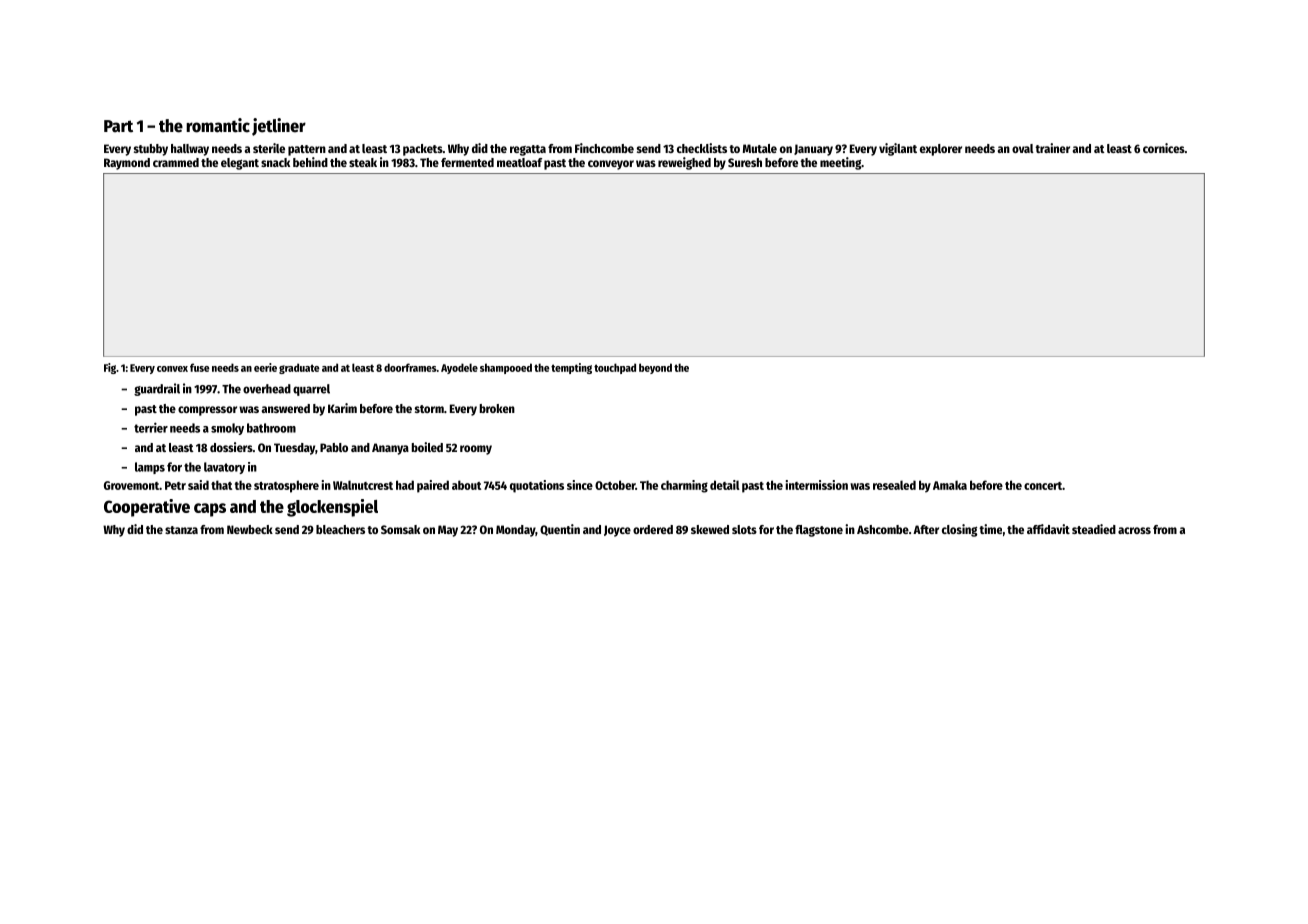  Describe the element at coordinates (571, 368) in the screenshot. I see `tempting` at that location.
